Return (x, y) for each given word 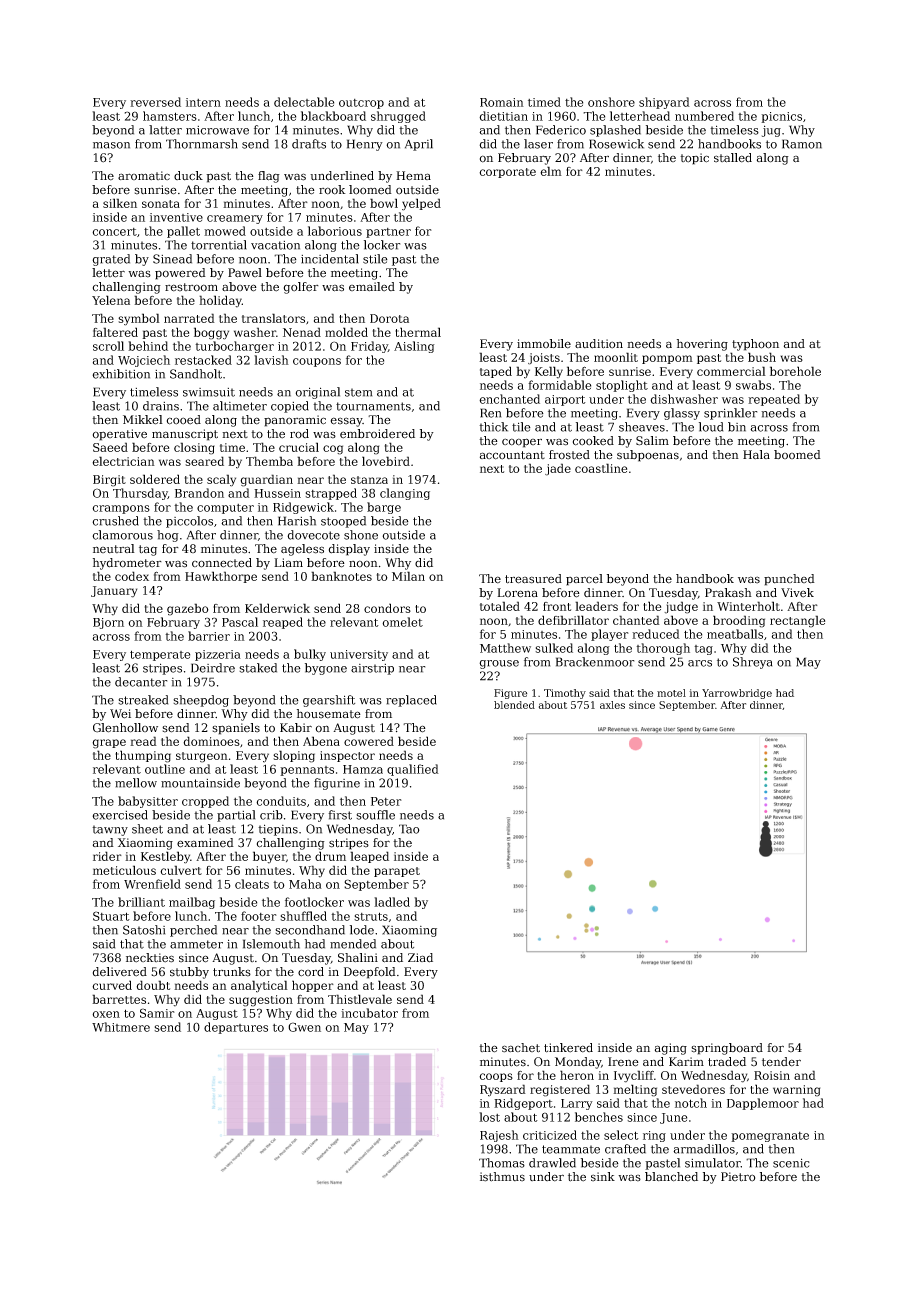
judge (681, 607)
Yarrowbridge (737, 694)
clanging (405, 494)
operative (120, 435)
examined (205, 843)
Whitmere (121, 1027)
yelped (421, 204)
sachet (521, 1048)
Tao (409, 829)
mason (111, 145)
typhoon (755, 345)
